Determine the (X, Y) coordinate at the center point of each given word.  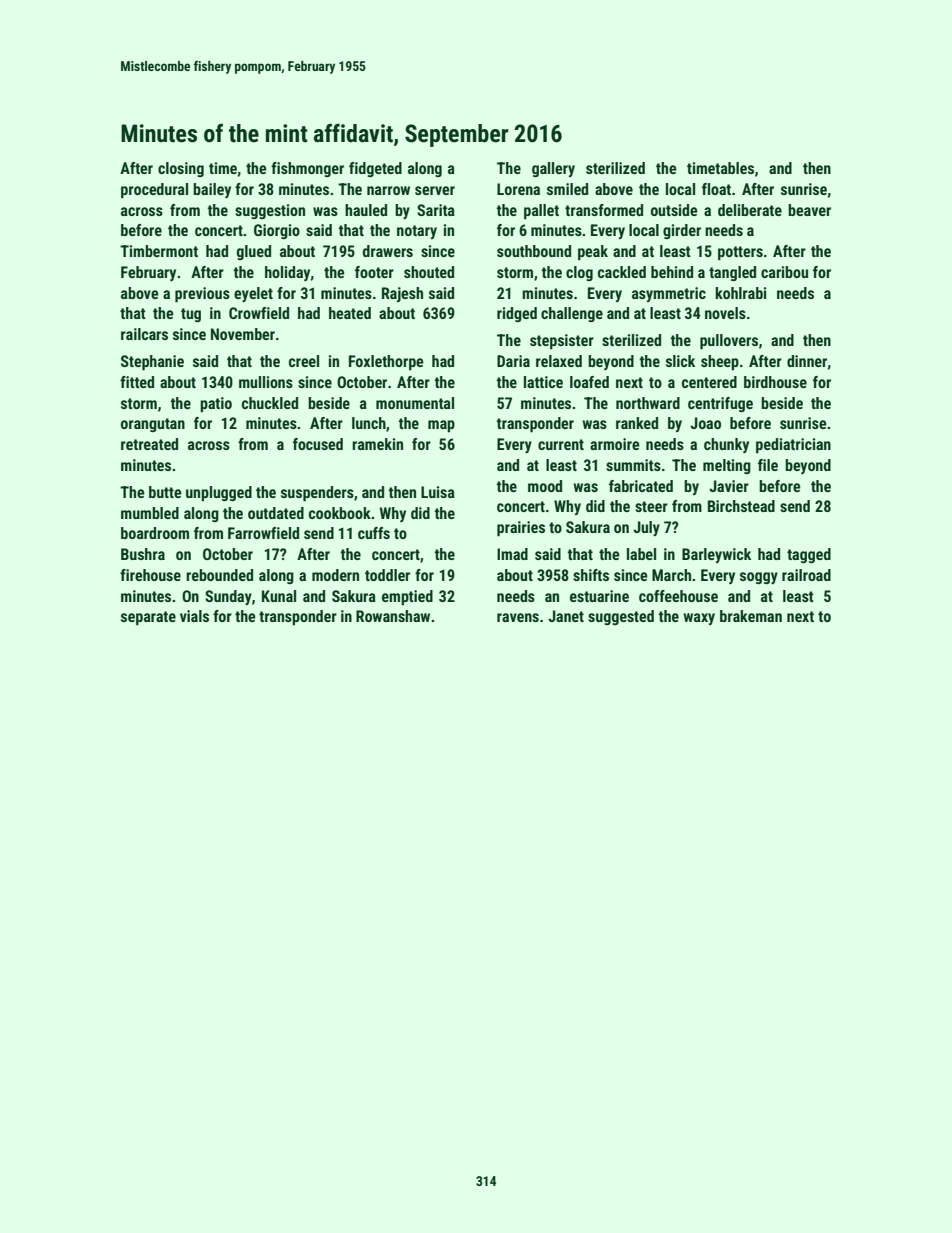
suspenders (317, 494)
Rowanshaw (393, 616)
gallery (553, 169)
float (716, 189)
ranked (637, 423)
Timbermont (159, 251)
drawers (387, 251)
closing (181, 169)
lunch (369, 423)
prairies (521, 529)
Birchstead (741, 506)
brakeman (751, 616)
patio (216, 405)
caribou (784, 272)
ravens (518, 617)
